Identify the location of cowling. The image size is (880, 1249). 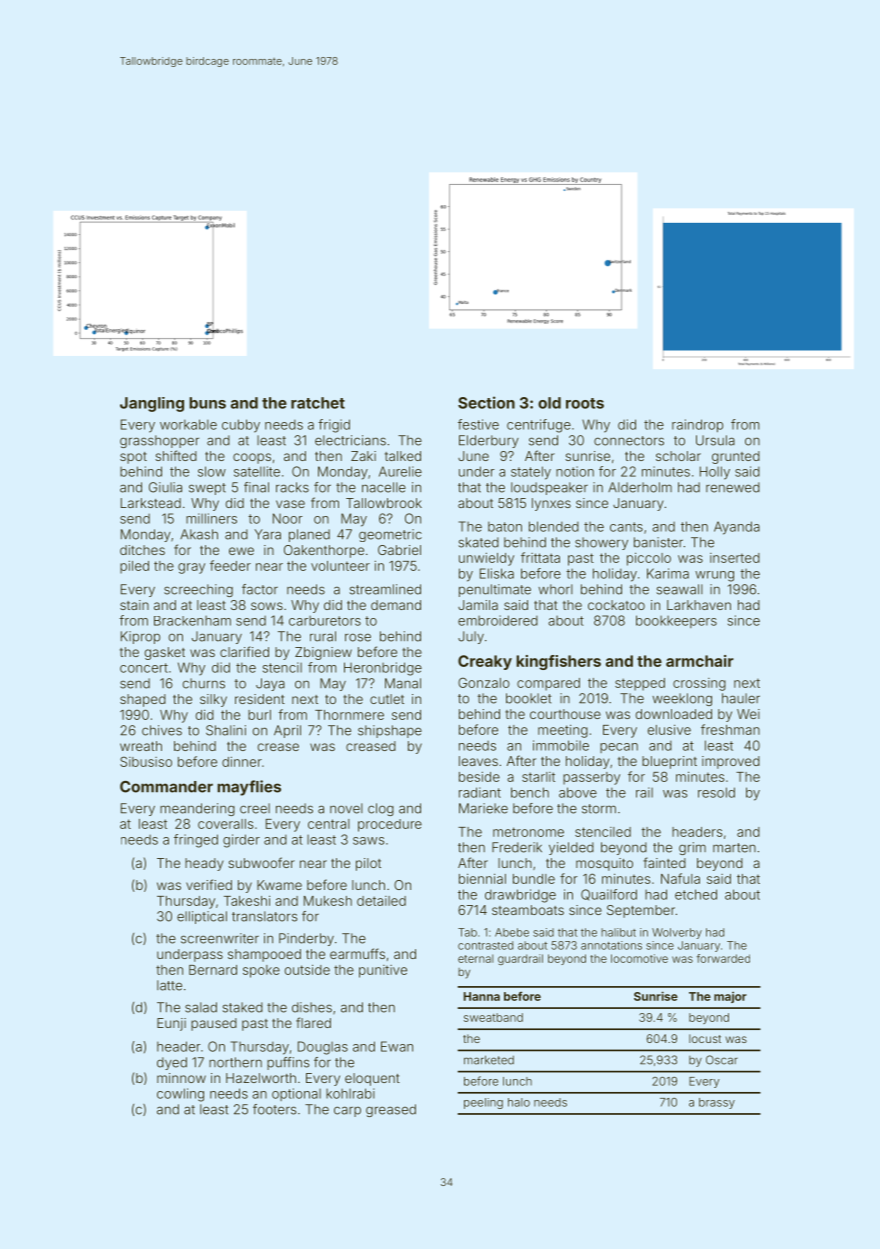
(180, 1095).
